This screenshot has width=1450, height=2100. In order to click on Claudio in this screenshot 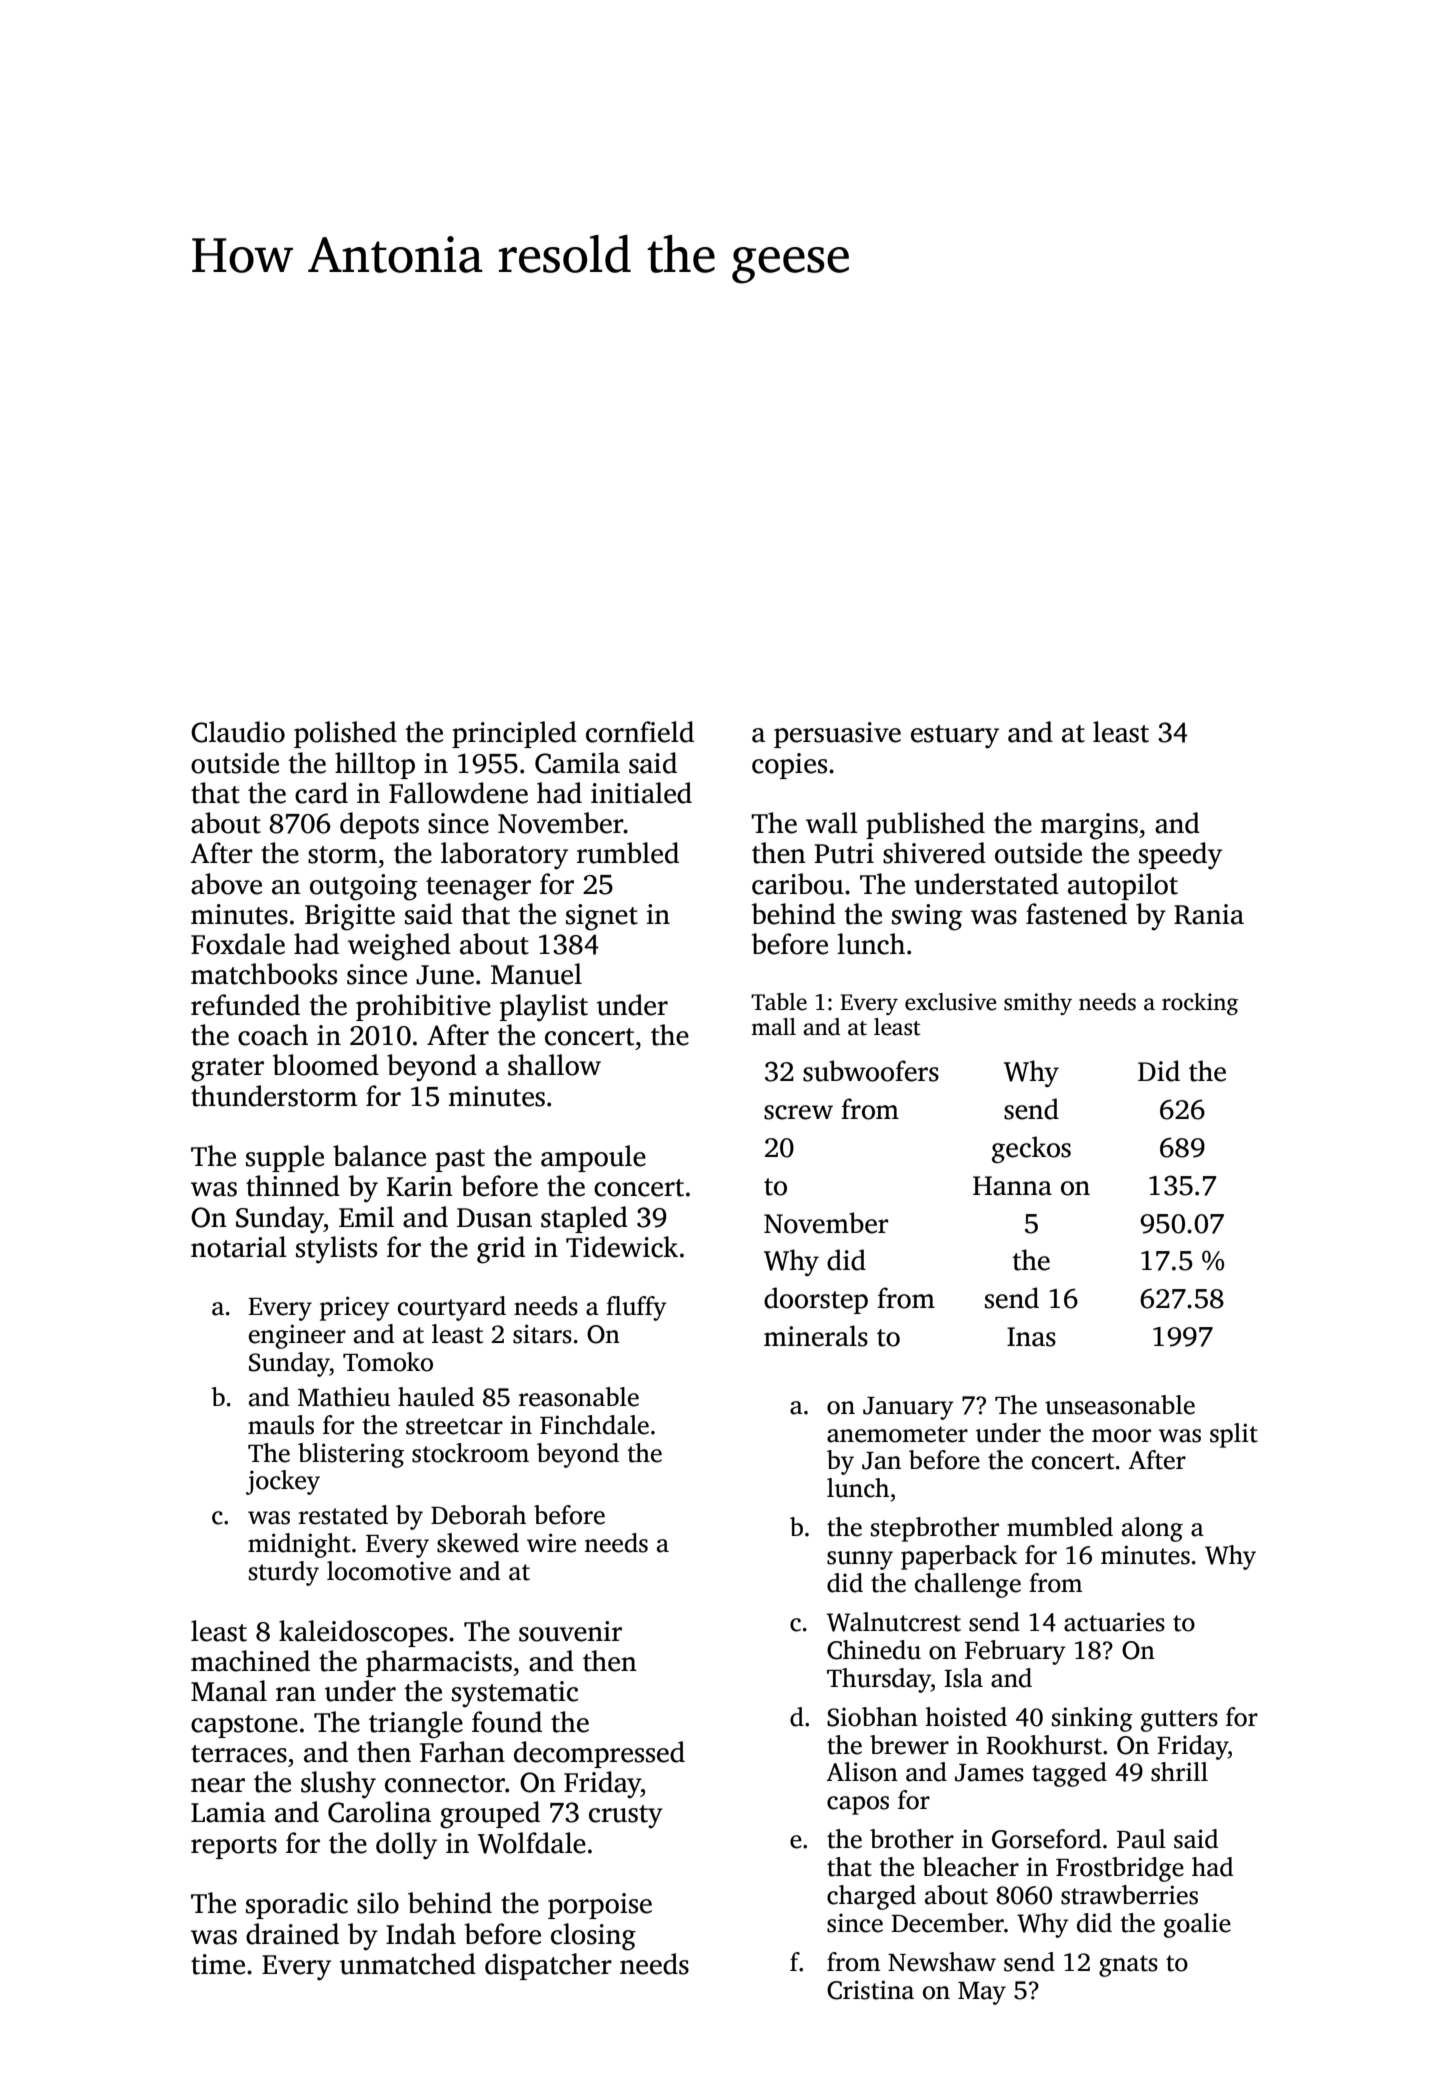, I will do `click(238, 732)`.
